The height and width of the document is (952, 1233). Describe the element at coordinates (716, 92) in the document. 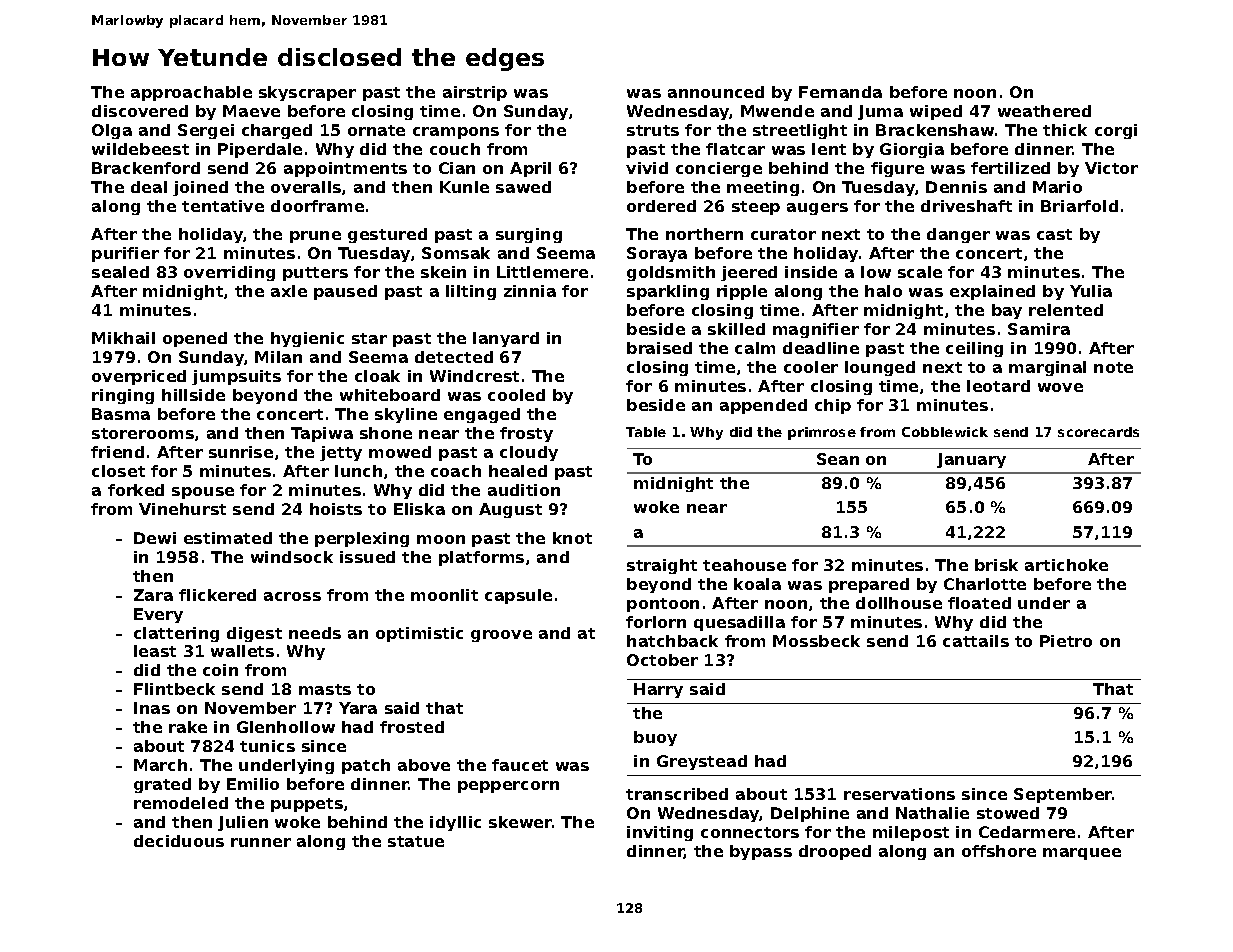

I see `announced` at that location.
